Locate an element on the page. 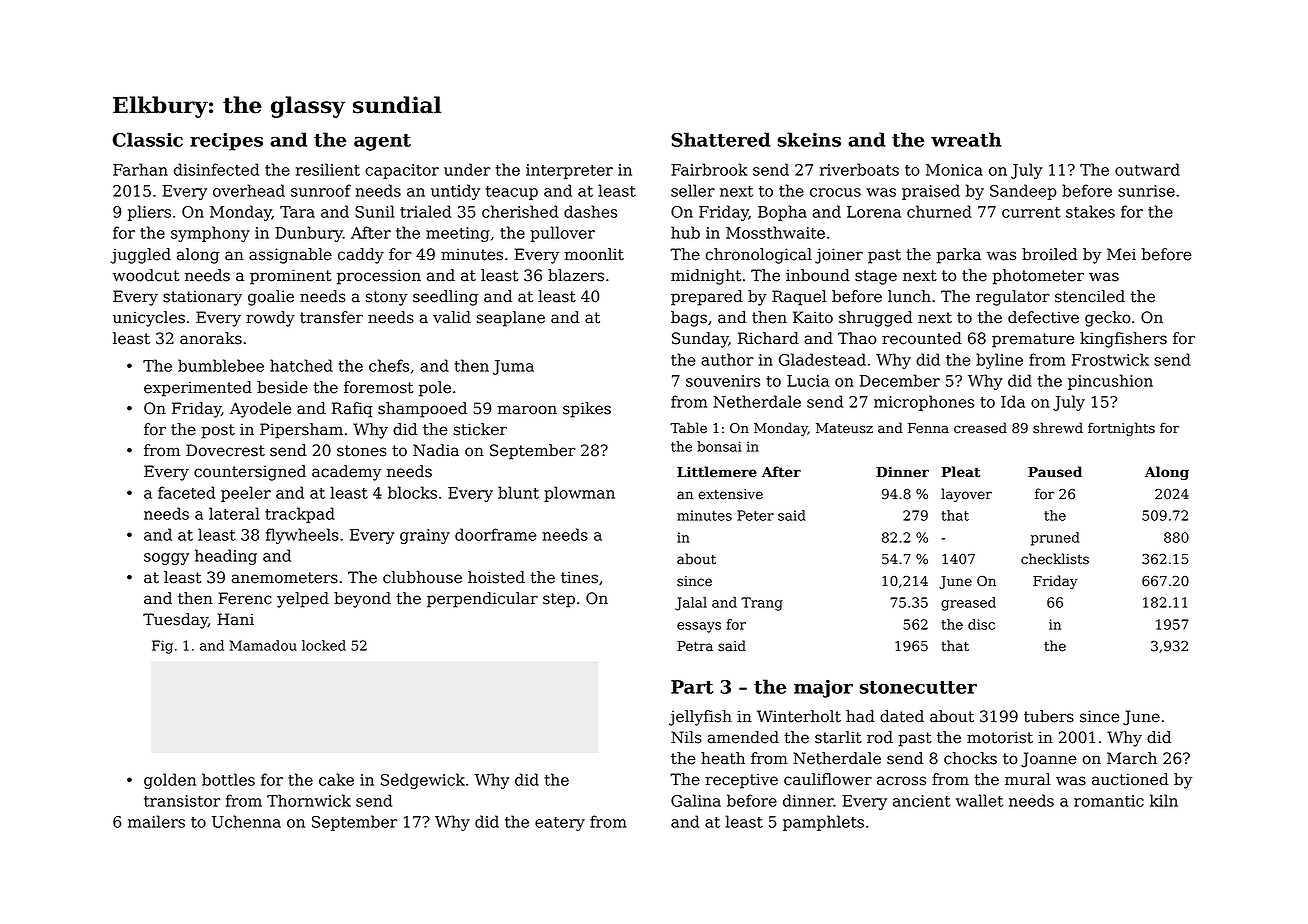 The image size is (1308, 924). Galina is located at coordinates (696, 800).
